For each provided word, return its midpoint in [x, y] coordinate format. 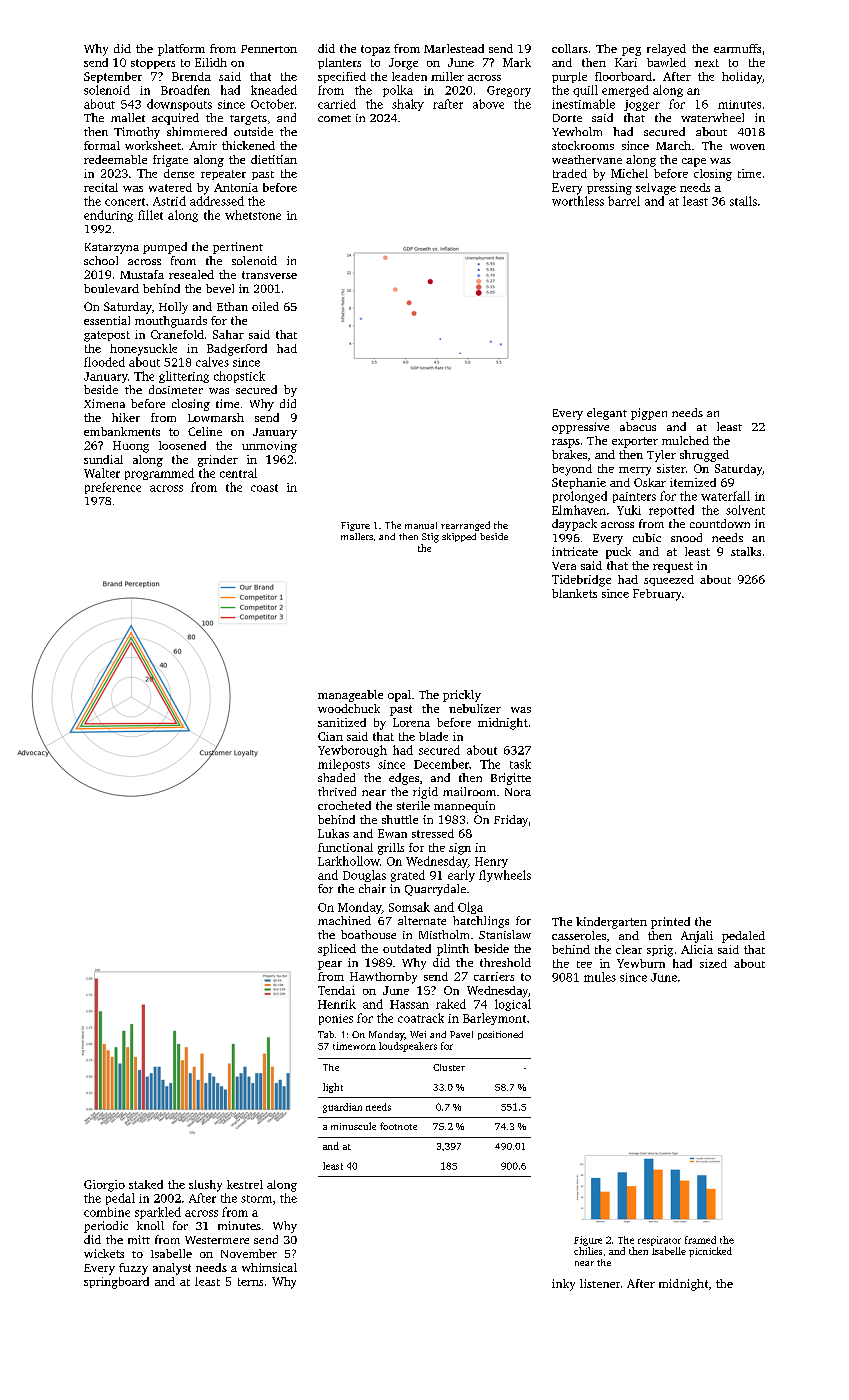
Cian [330, 736]
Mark [517, 62]
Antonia [236, 187]
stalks [746, 551]
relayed [666, 50]
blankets [574, 593]
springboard [116, 1283]
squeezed [669, 580]
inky [563, 1285]
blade [433, 736]
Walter [102, 473]
